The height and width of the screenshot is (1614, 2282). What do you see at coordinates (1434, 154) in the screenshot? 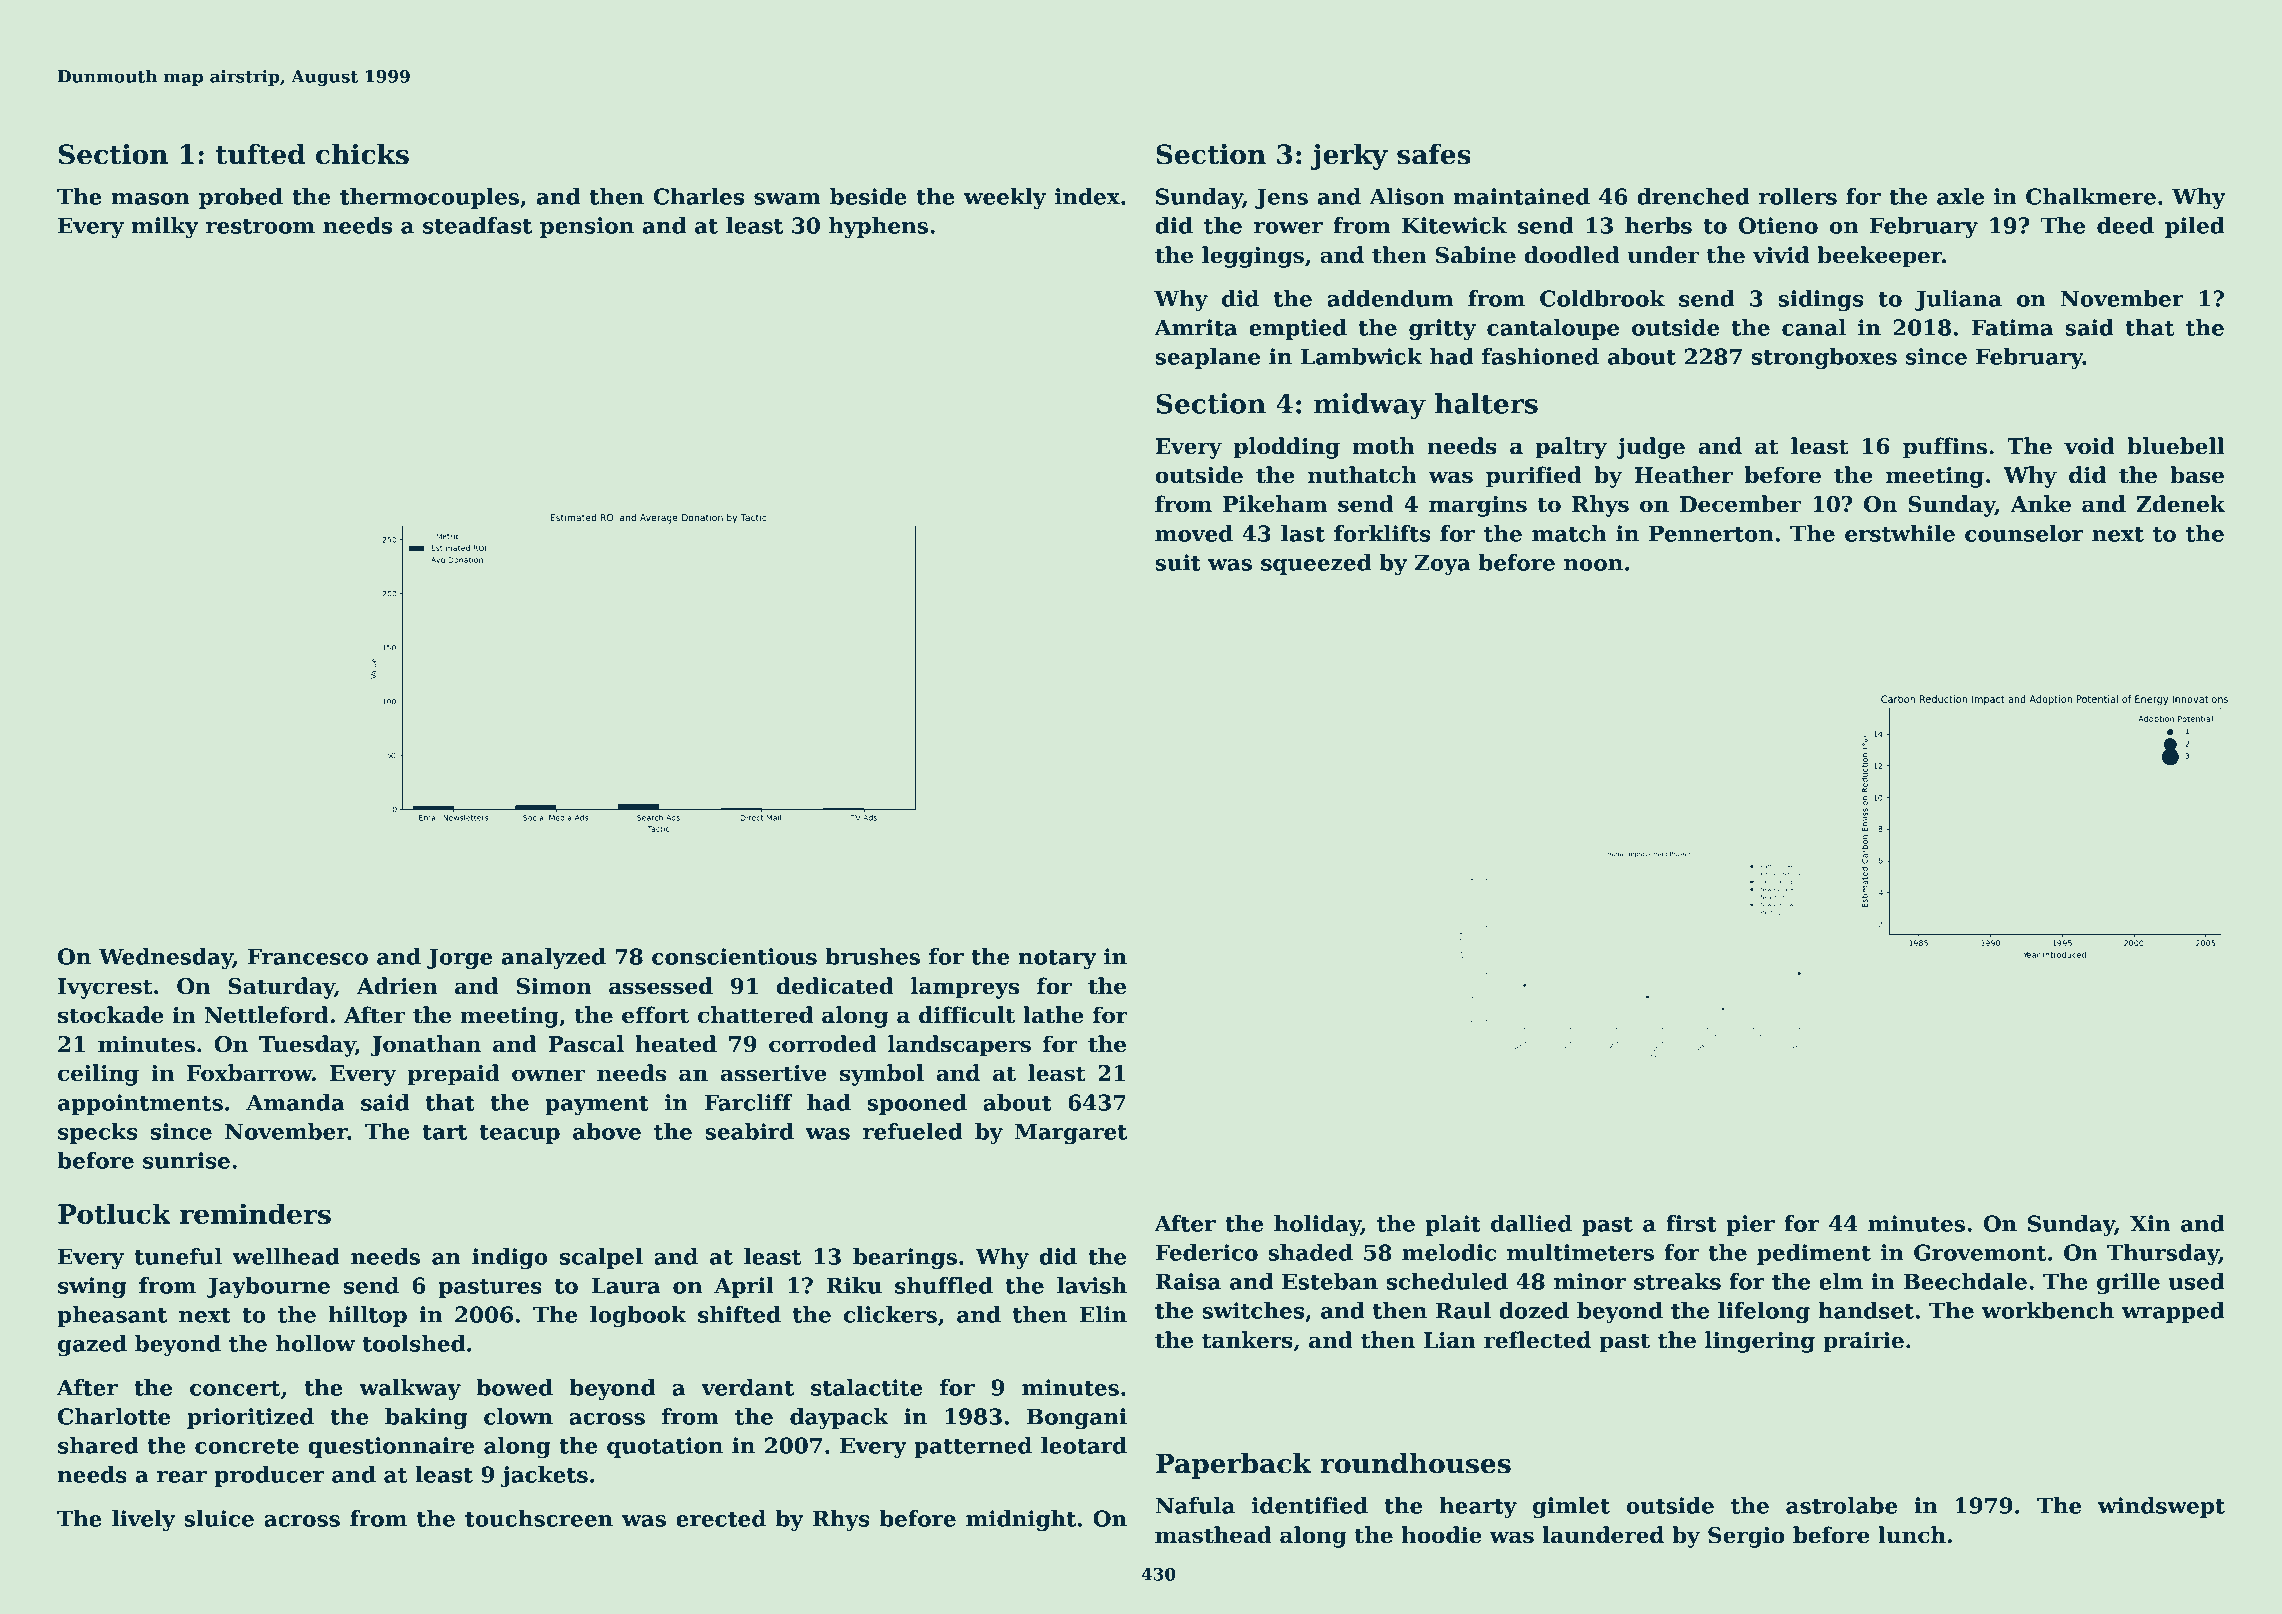
I see `safes` at bounding box center [1434, 154].
